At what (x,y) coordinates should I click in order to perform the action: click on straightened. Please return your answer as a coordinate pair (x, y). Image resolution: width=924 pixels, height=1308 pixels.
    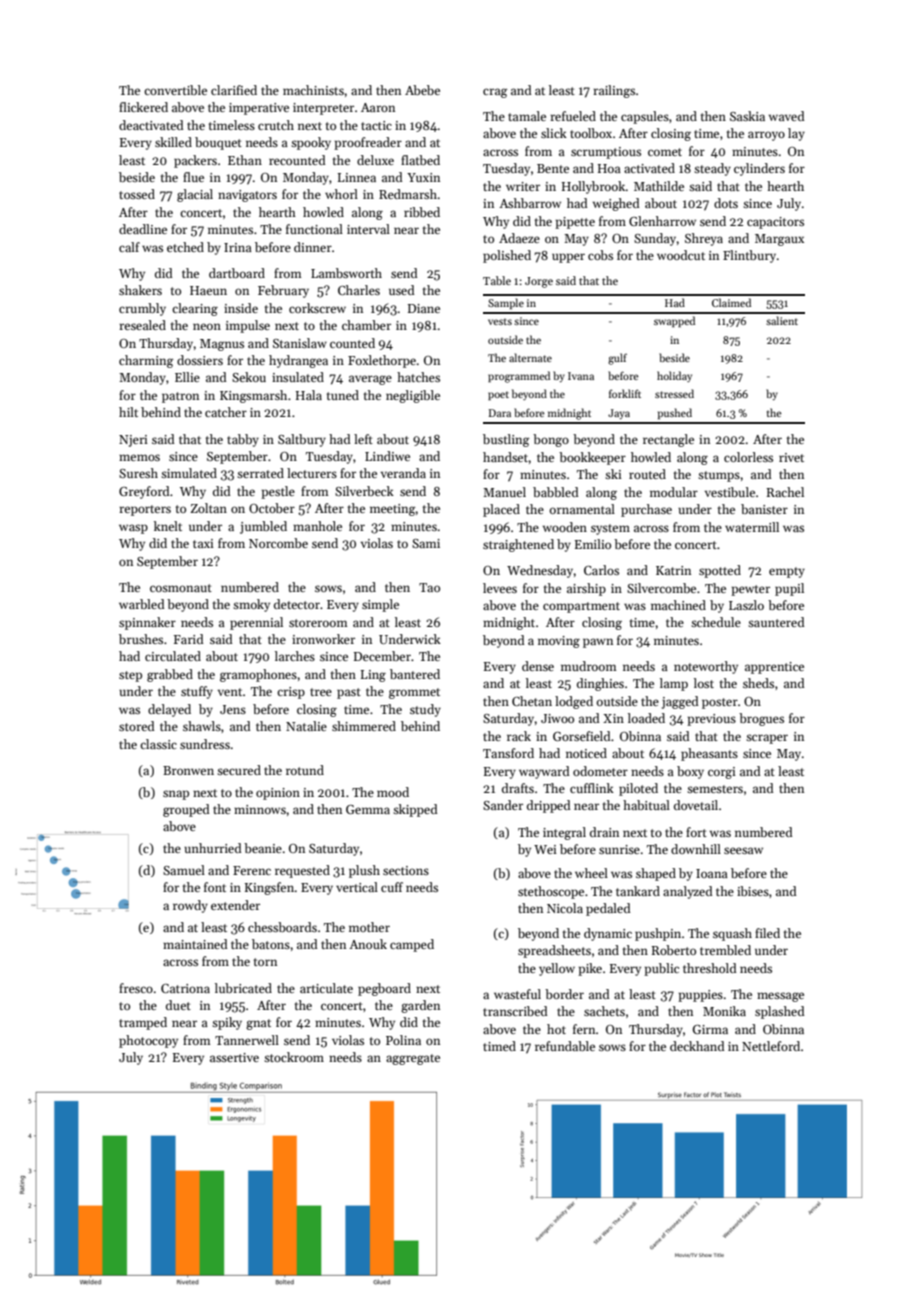
    Looking at the image, I should click on (518, 545).
